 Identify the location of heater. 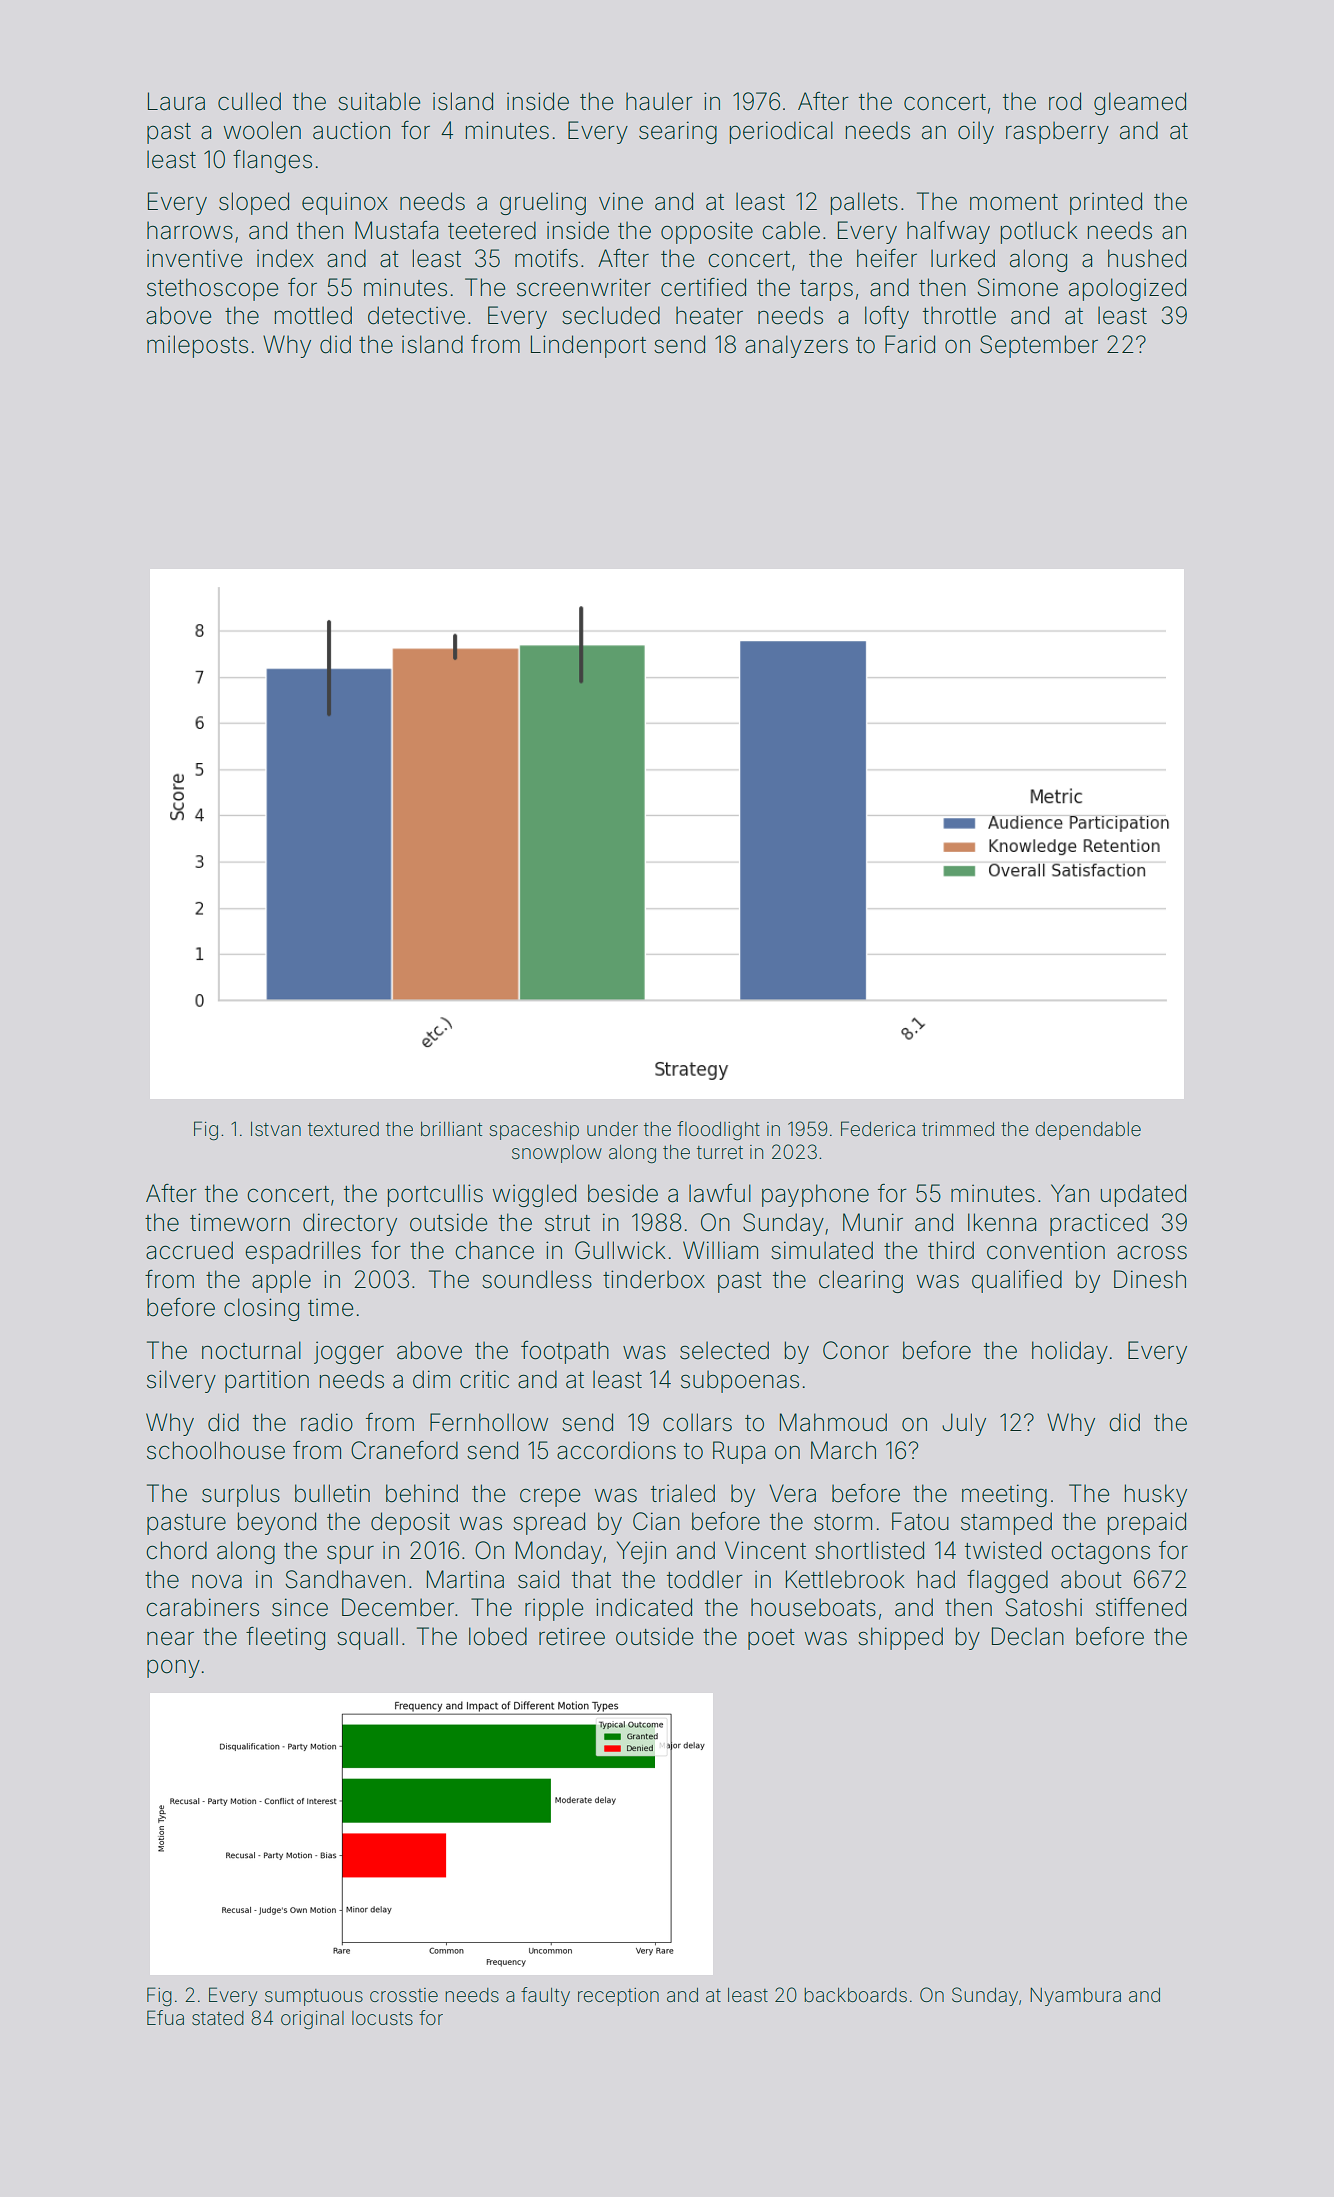
(709, 315).
